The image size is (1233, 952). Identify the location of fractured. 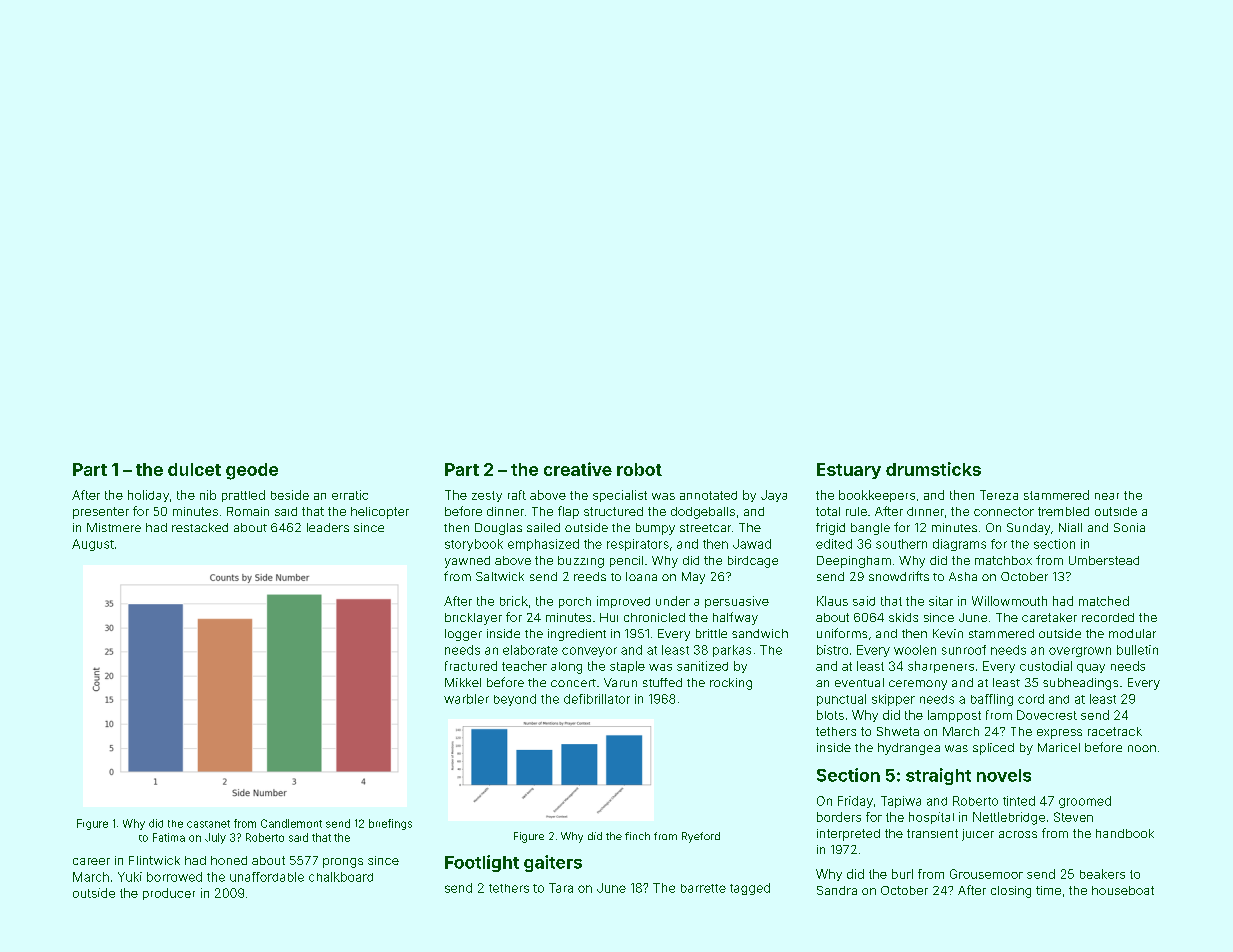
(471, 666).
